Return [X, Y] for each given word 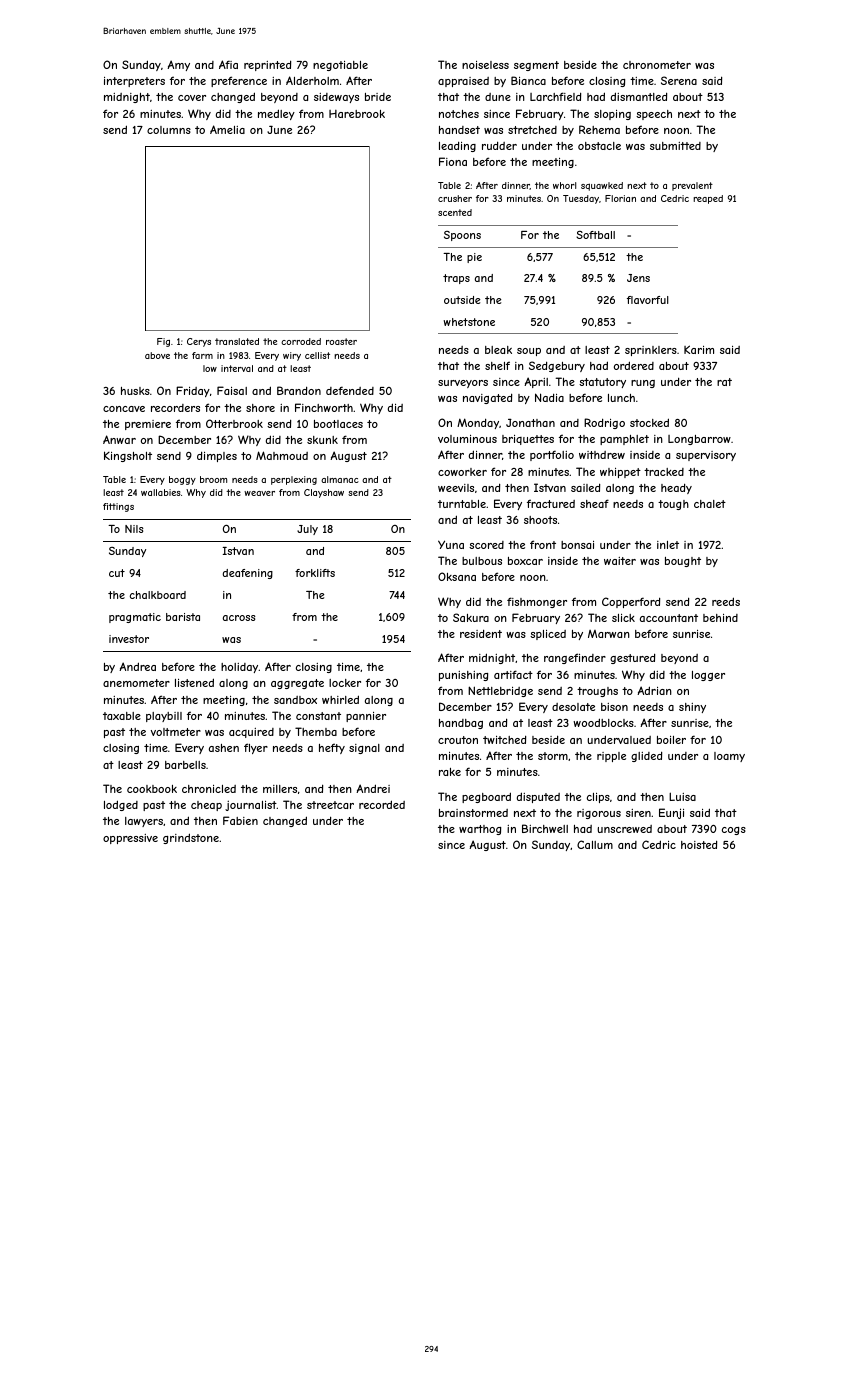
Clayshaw [324, 493]
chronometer [657, 65]
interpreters [134, 82]
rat [724, 382]
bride [378, 97]
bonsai [577, 545]
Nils [134, 529]
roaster [341, 341]
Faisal [232, 390]
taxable [122, 716]
